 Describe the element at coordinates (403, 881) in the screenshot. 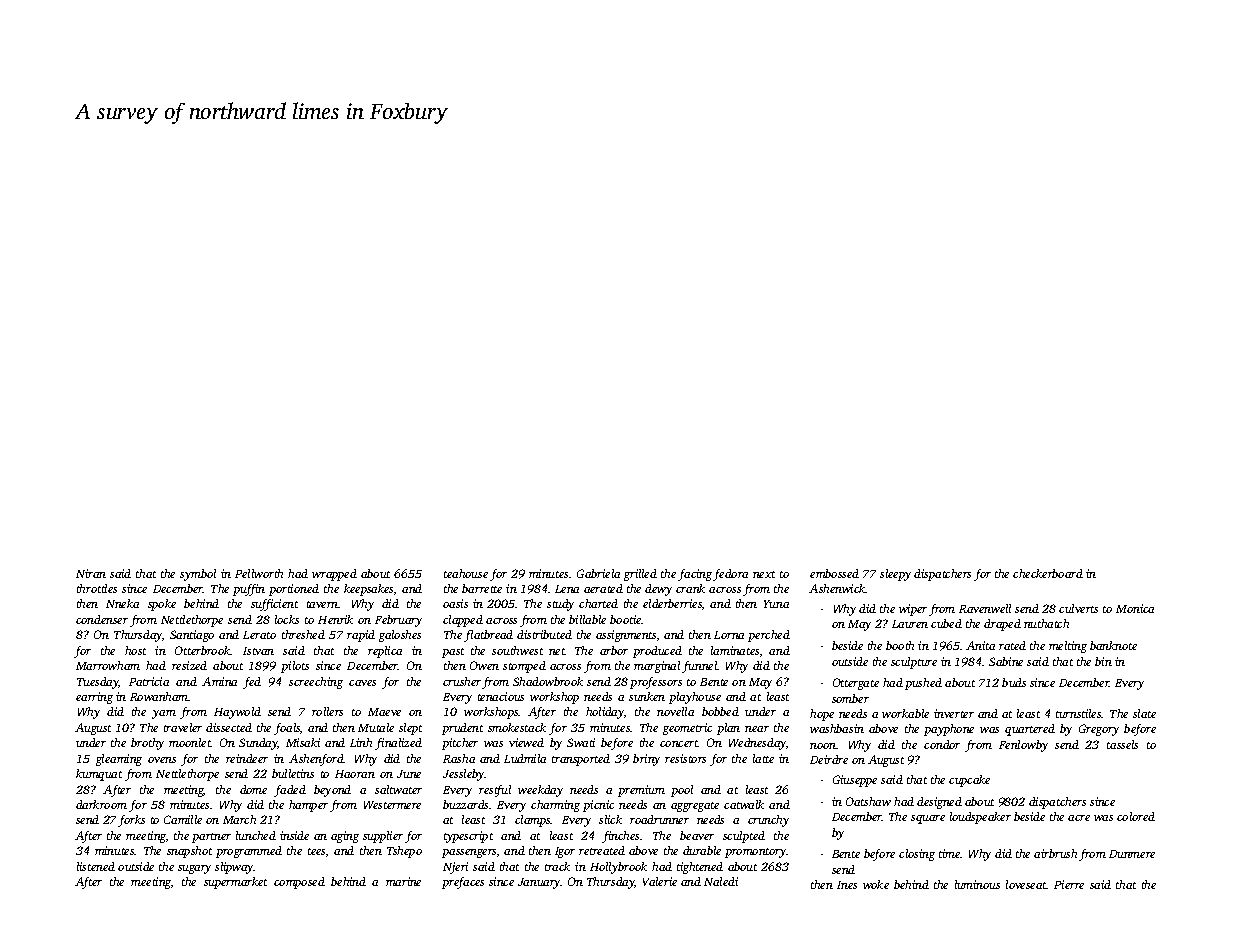

I see `marine` at that location.
